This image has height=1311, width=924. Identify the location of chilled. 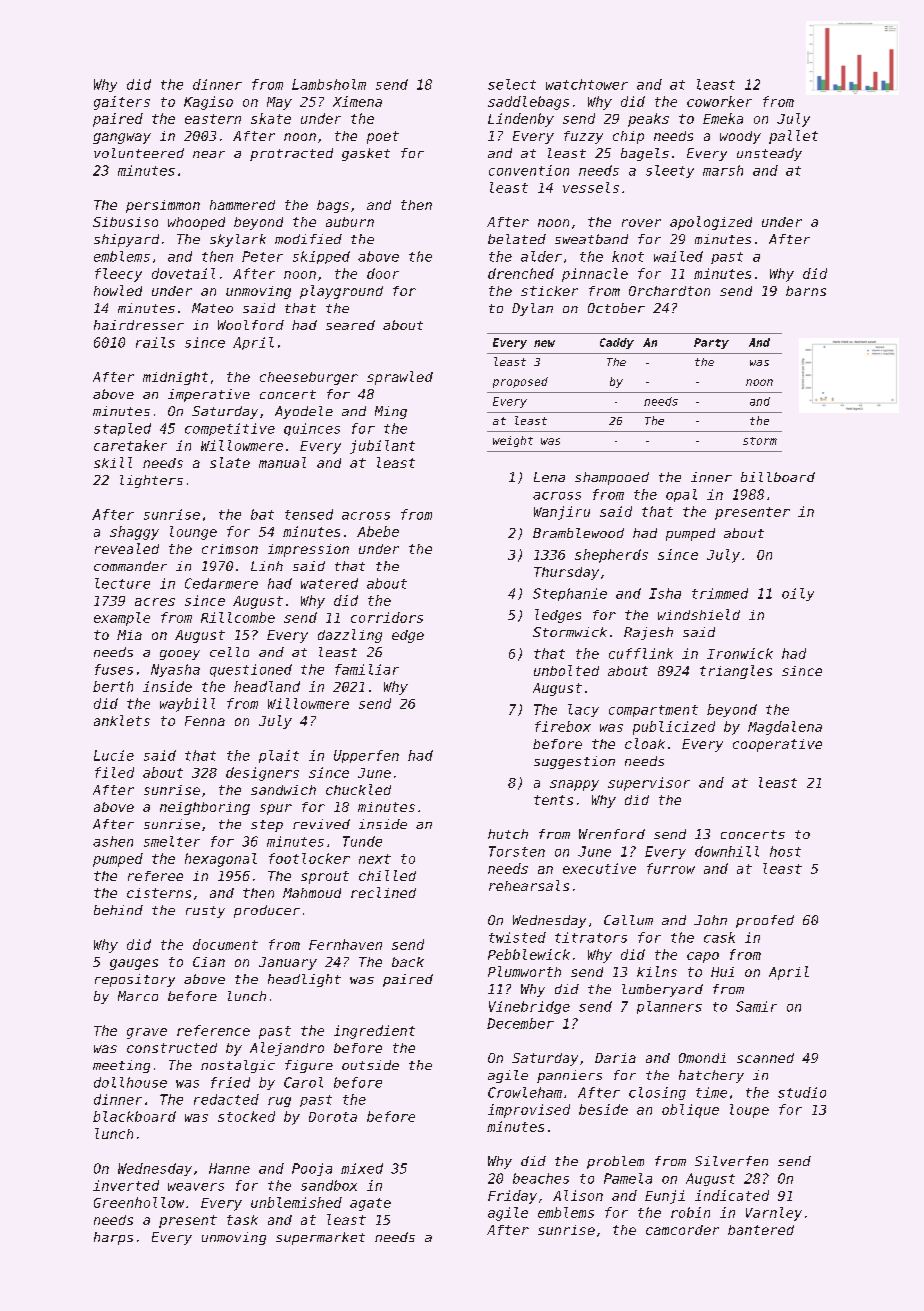
(387, 875).
